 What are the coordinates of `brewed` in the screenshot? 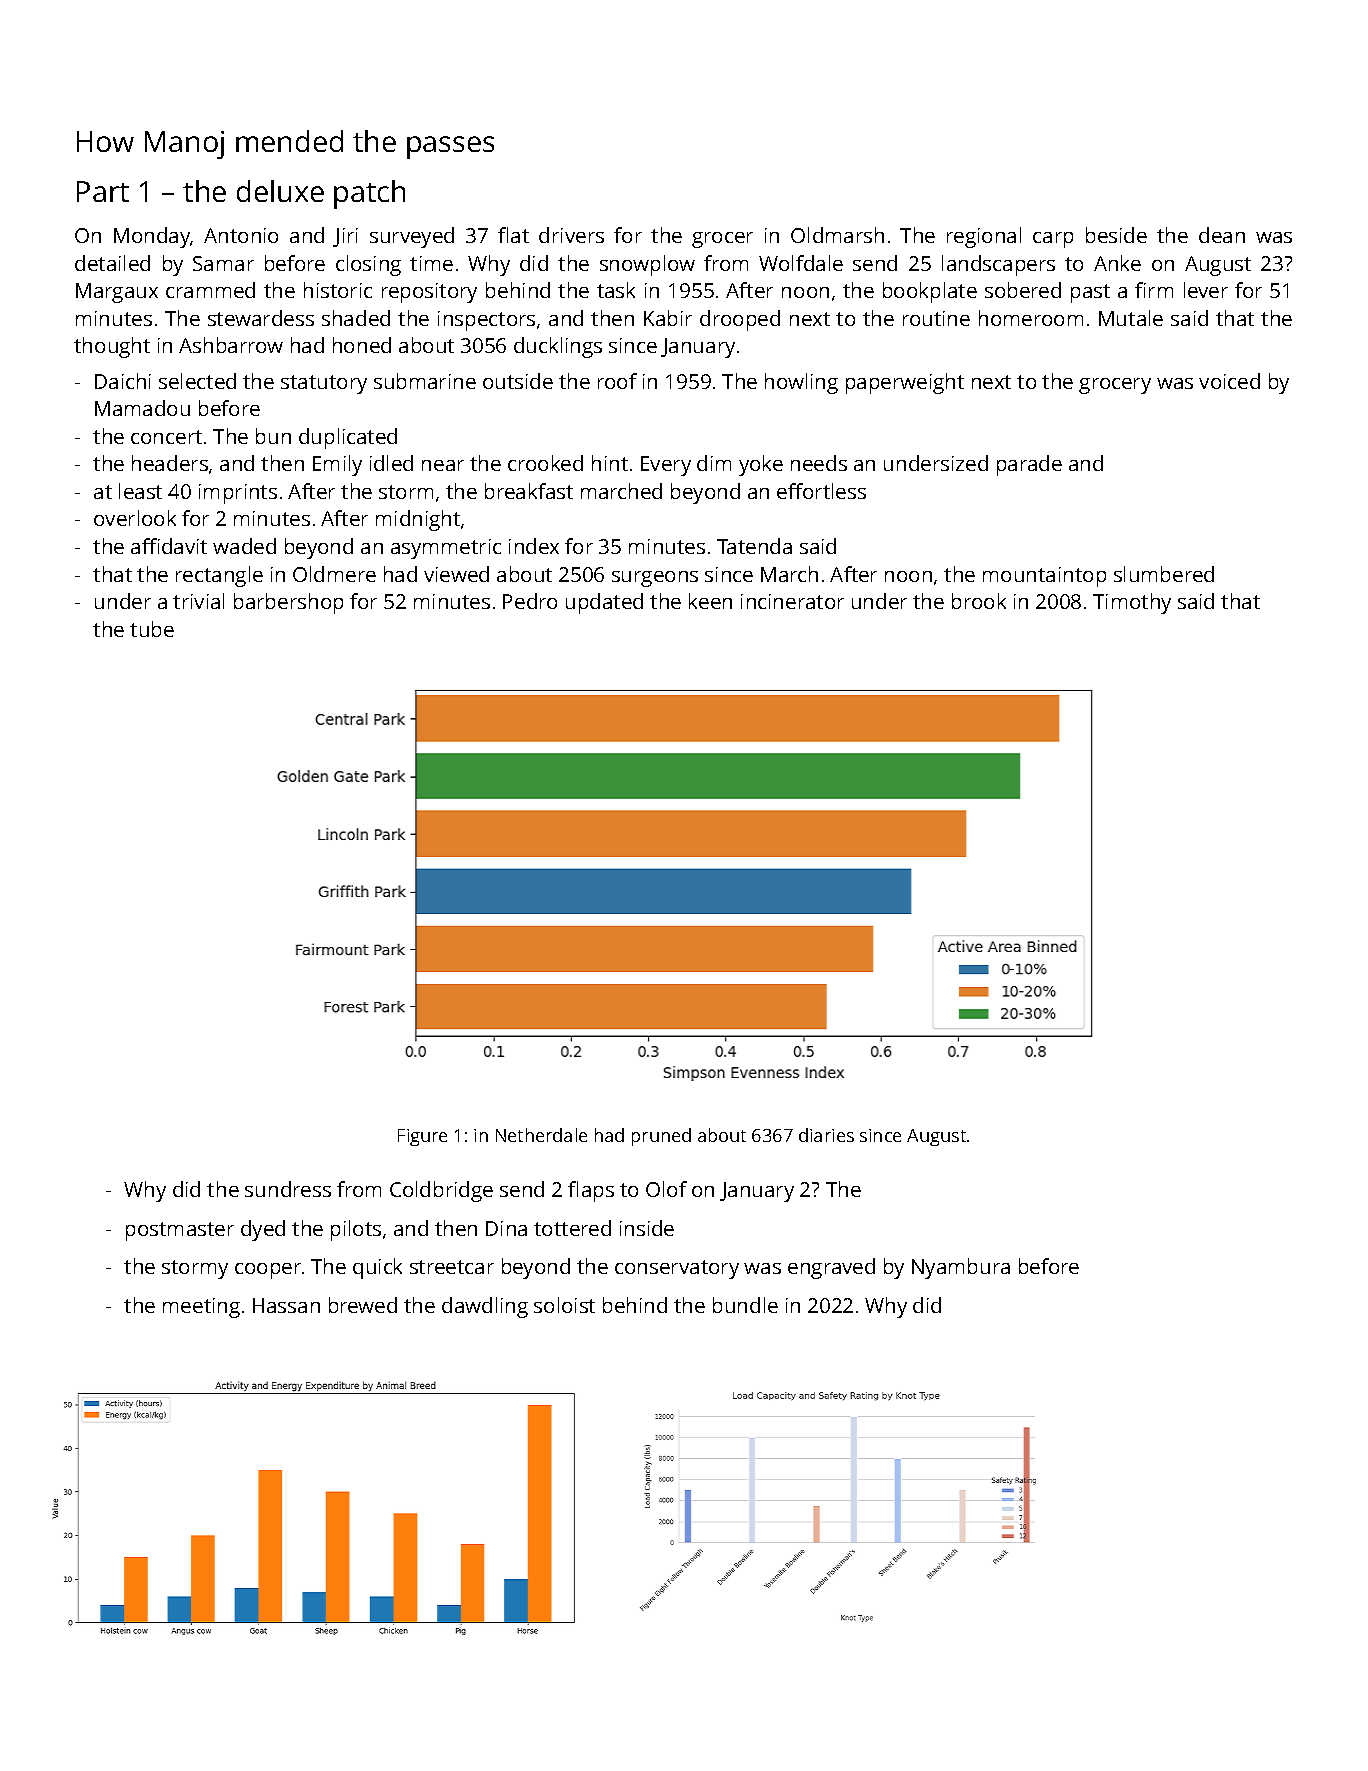 It's located at (363, 1305).
